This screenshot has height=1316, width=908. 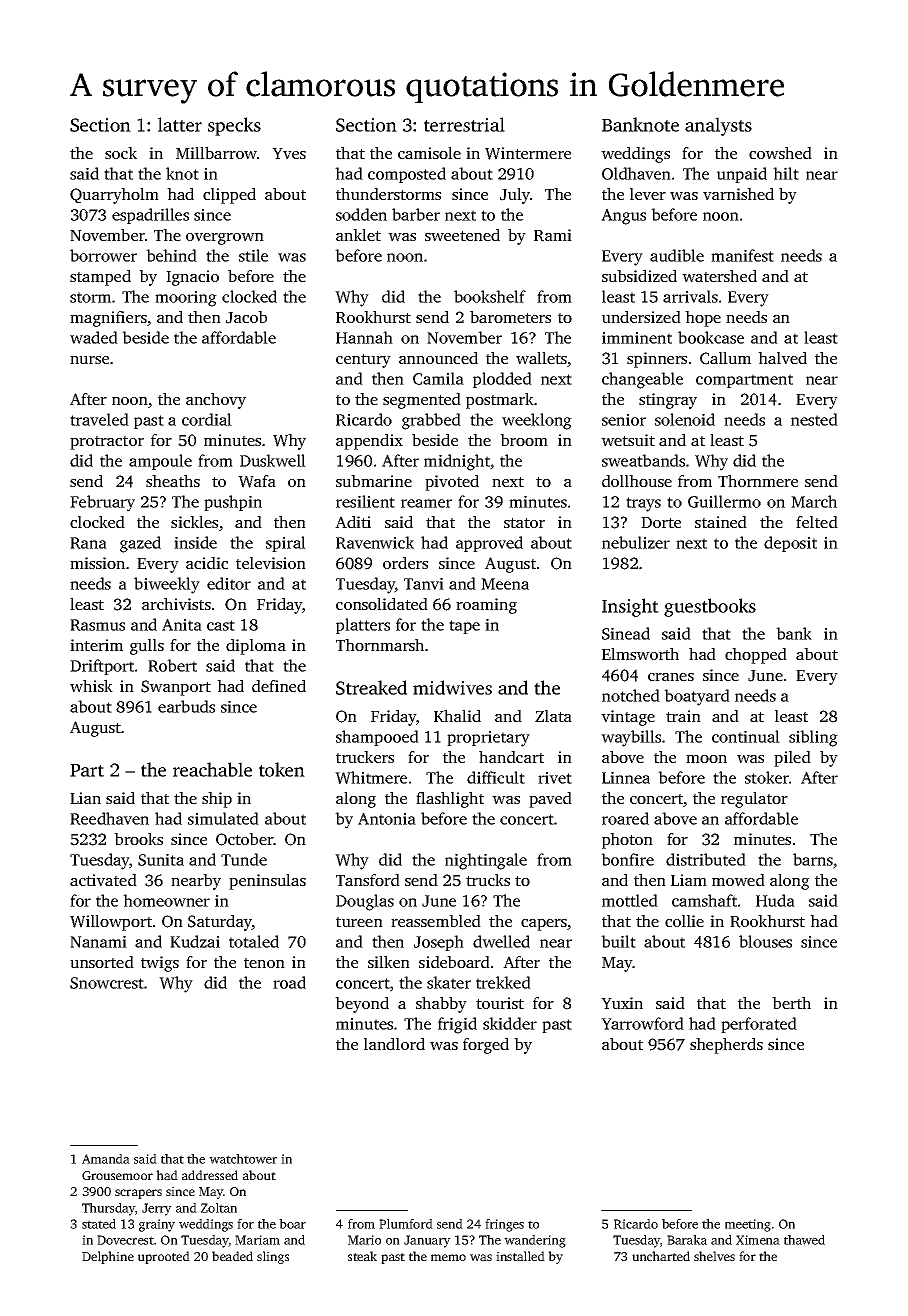 I want to click on Liam, so click(x=689, y=880).
